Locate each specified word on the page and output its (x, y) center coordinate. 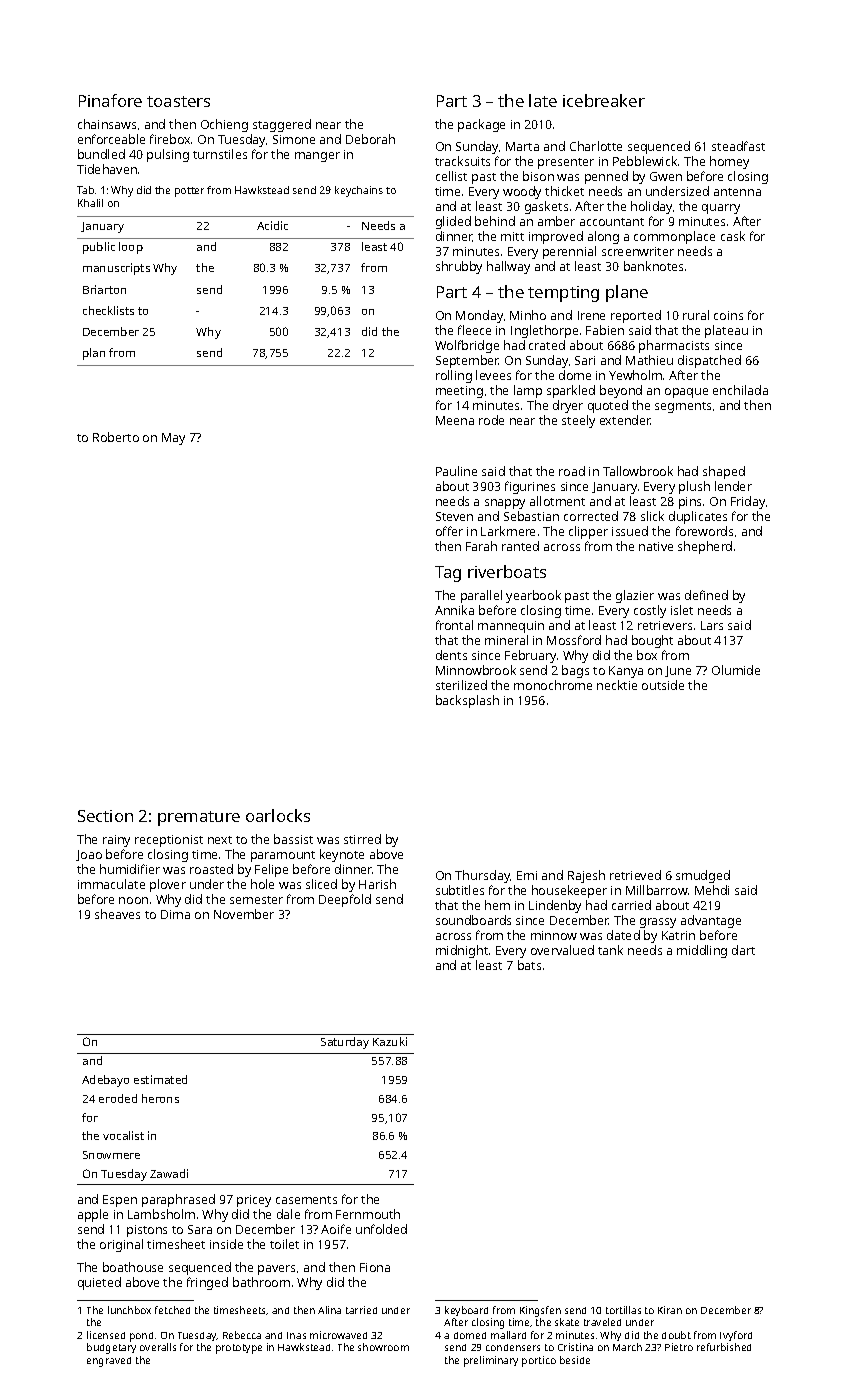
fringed (207, 1283)
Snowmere (111, 1155)
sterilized (461, 685)
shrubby (459, 267)
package (481, 125)
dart (743, 950)
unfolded (381, 1229)
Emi (527, 875)
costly (650, 611)
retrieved (635, 875)
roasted (211, 869)
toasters (178, 101)
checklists (108, 310)
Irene (591, 315)
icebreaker (604, 100)
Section (105, 816)
